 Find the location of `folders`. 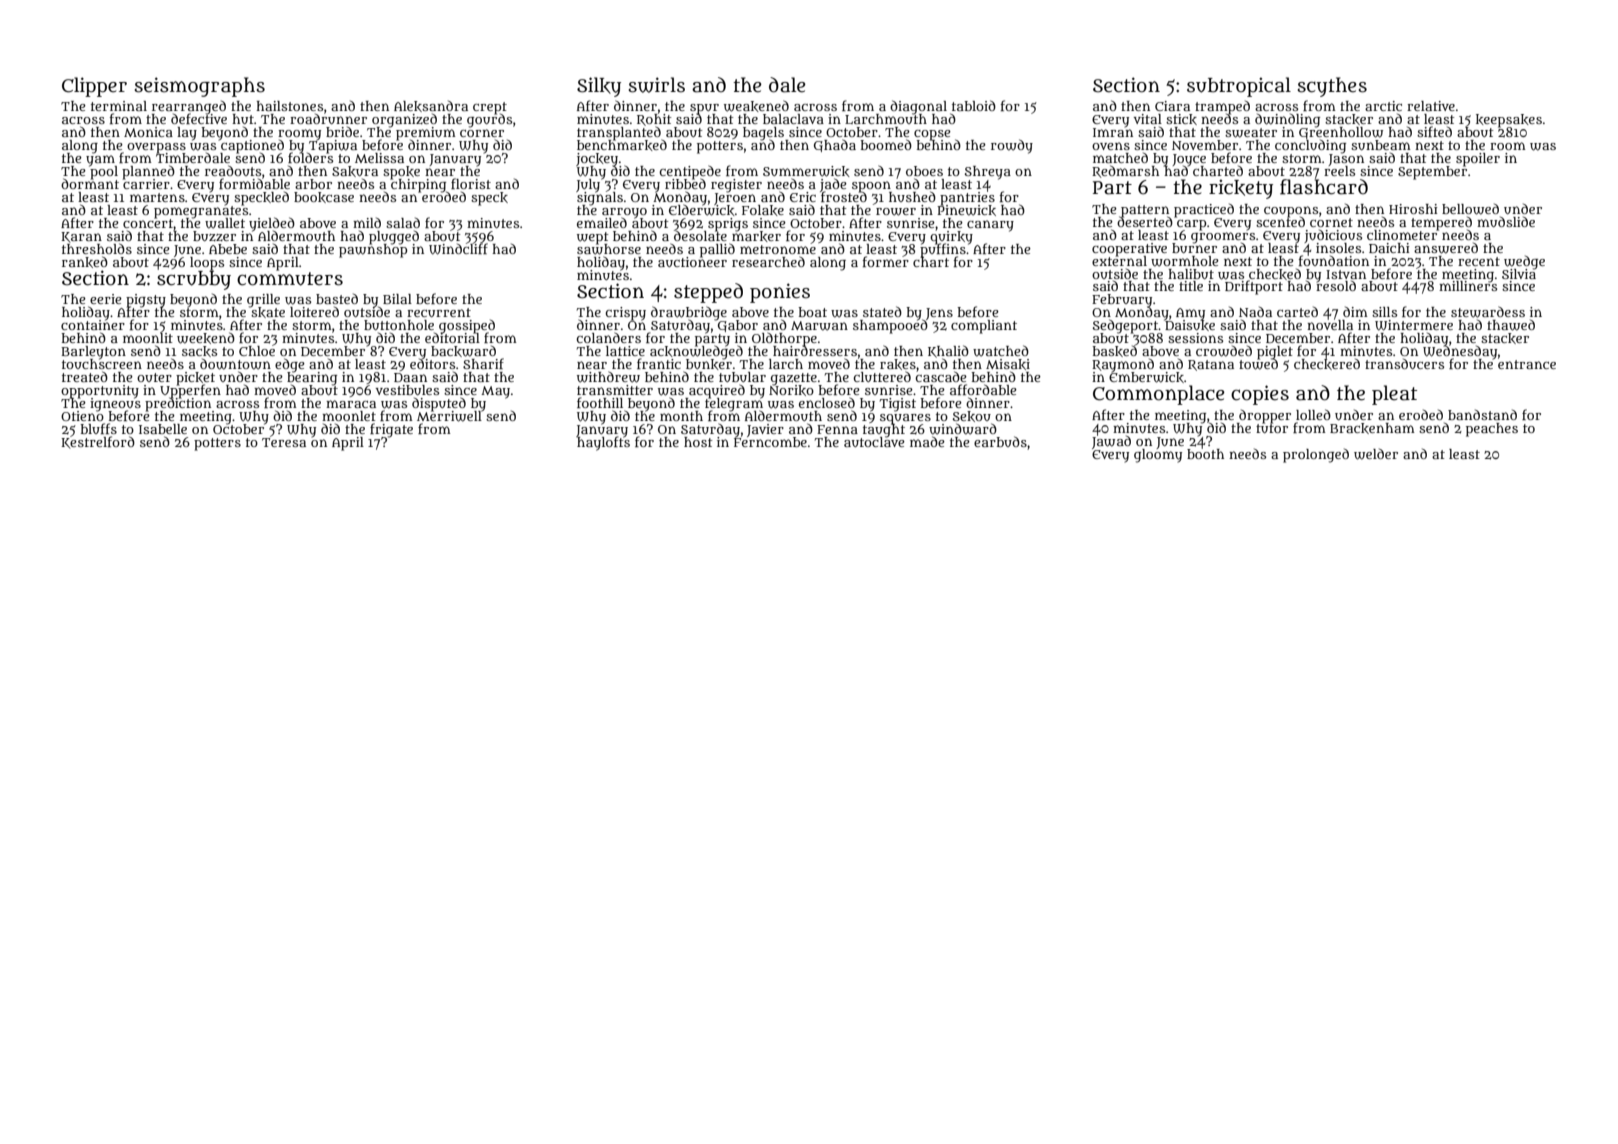

folders is located at coordinates (310, 158).
